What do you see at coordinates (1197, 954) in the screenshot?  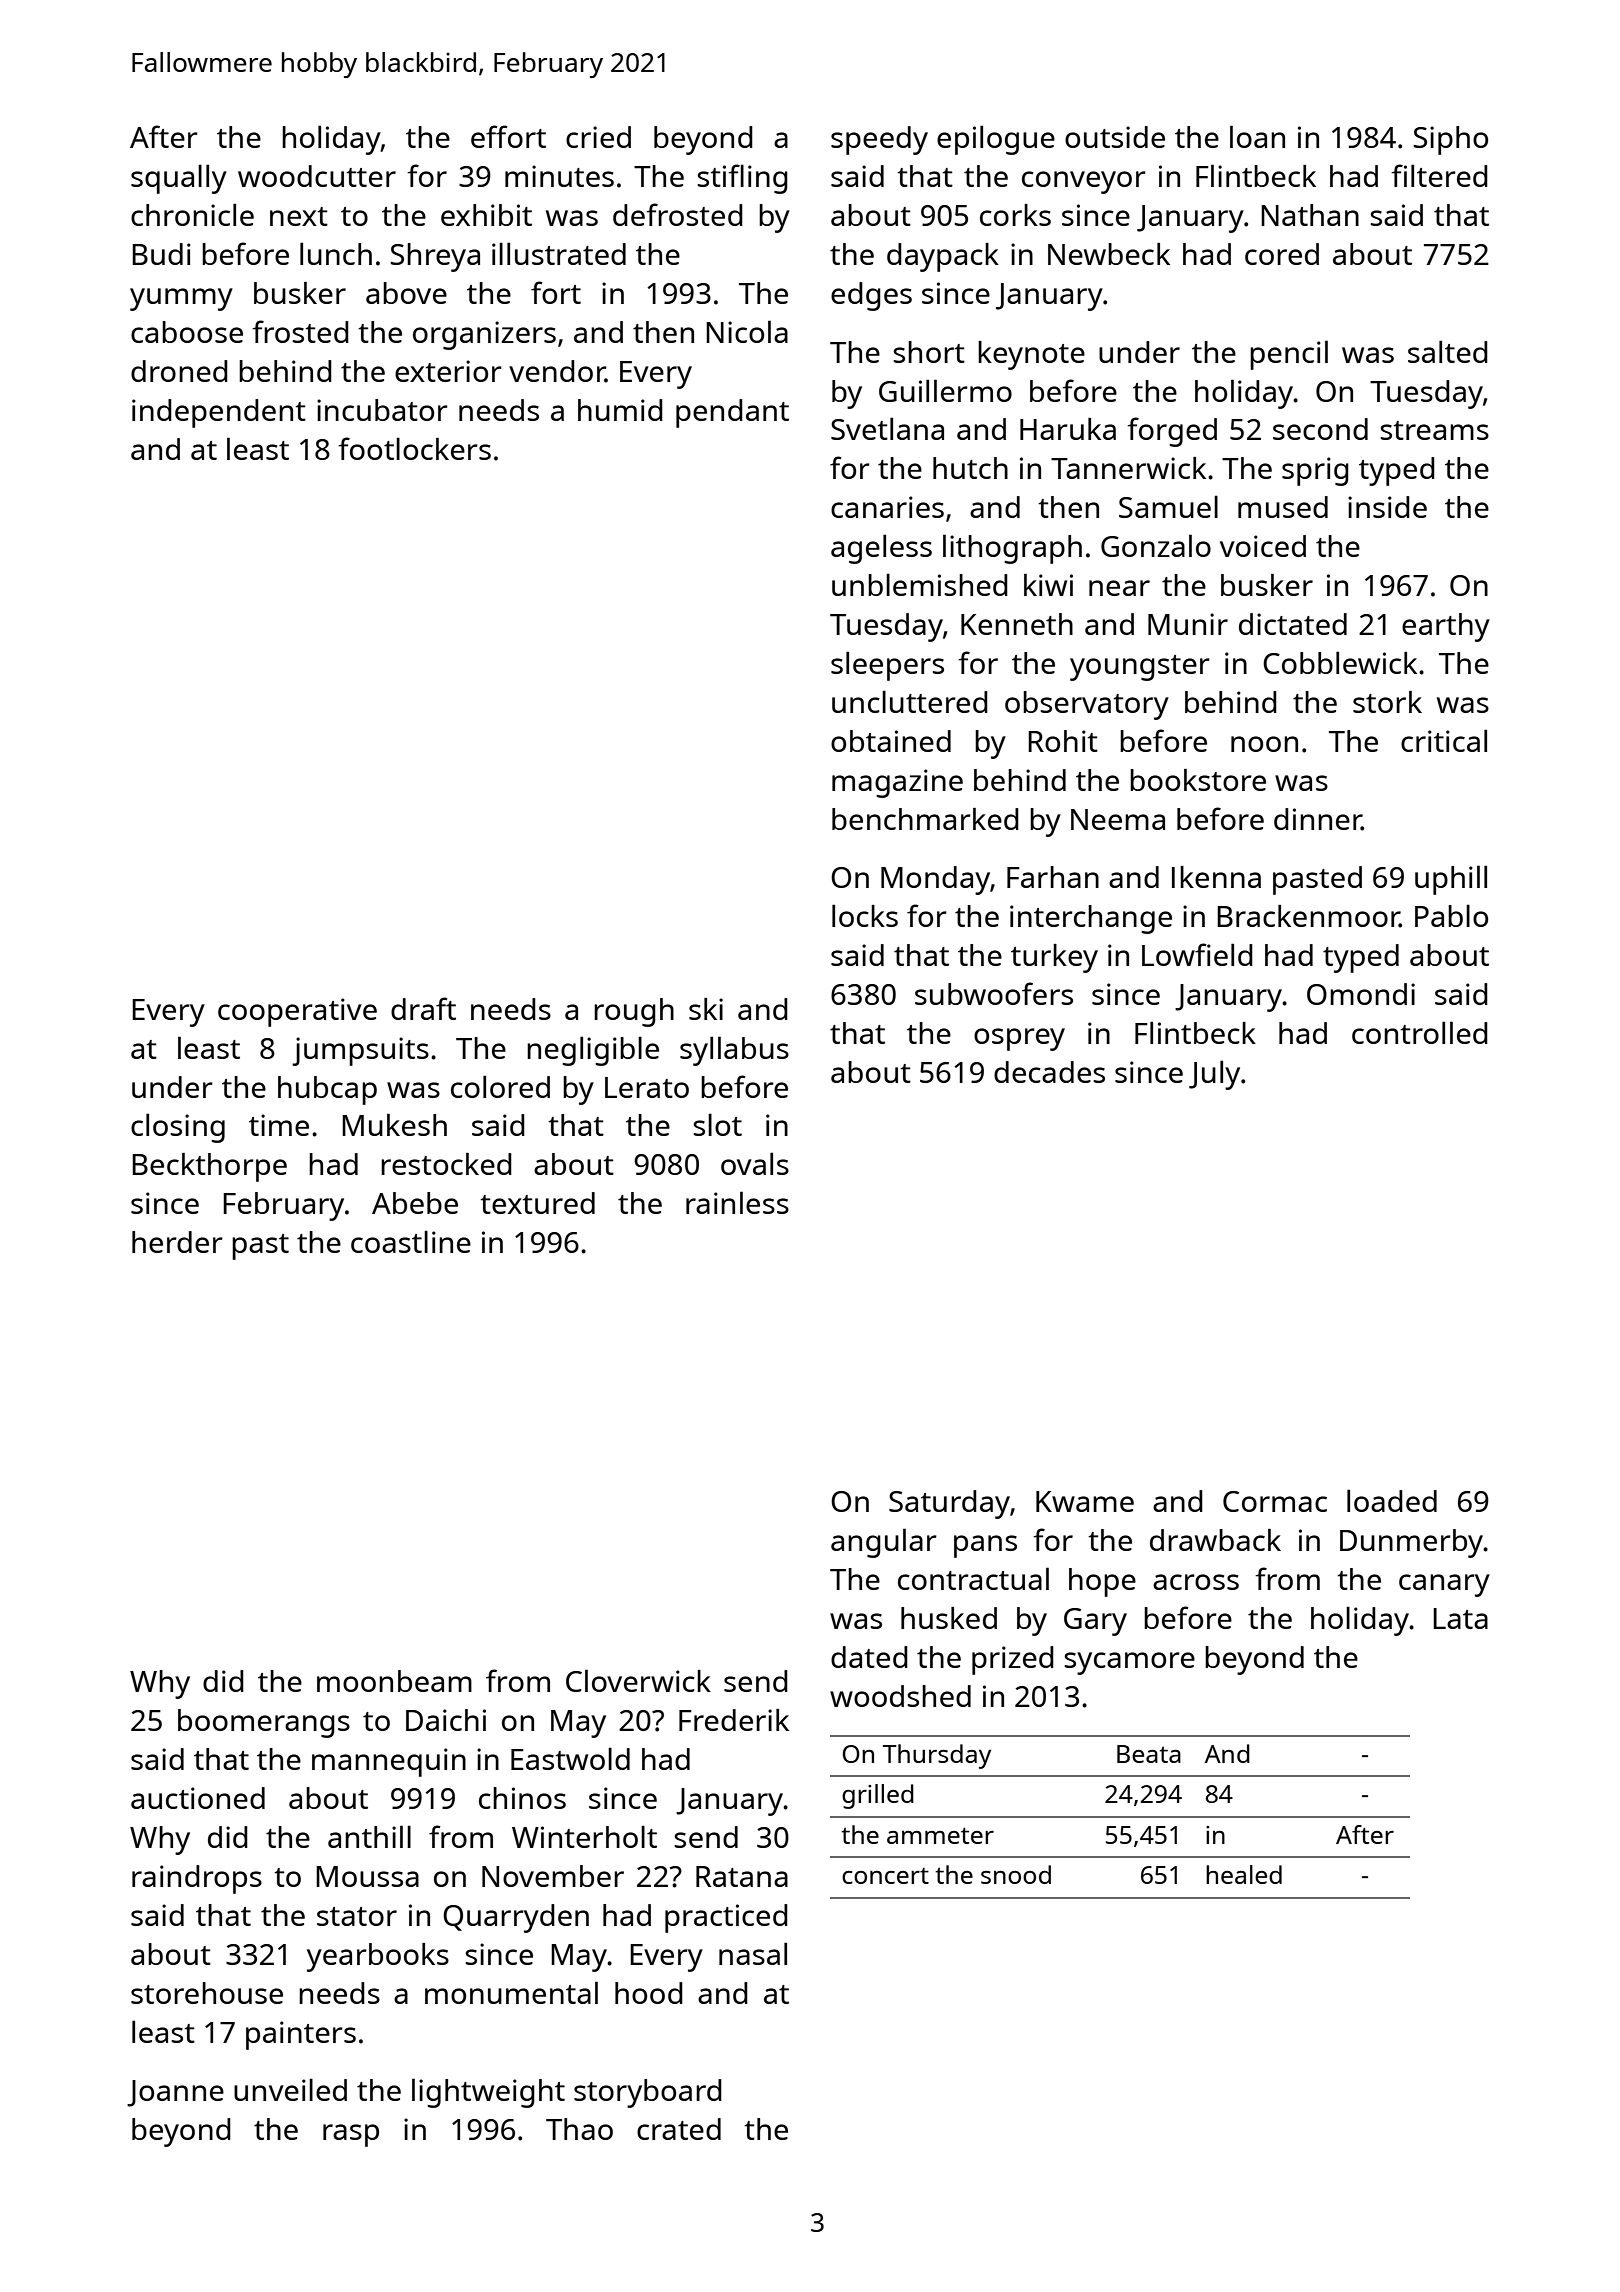 I see `Lowfield` at bounding box center [1197, 954].
